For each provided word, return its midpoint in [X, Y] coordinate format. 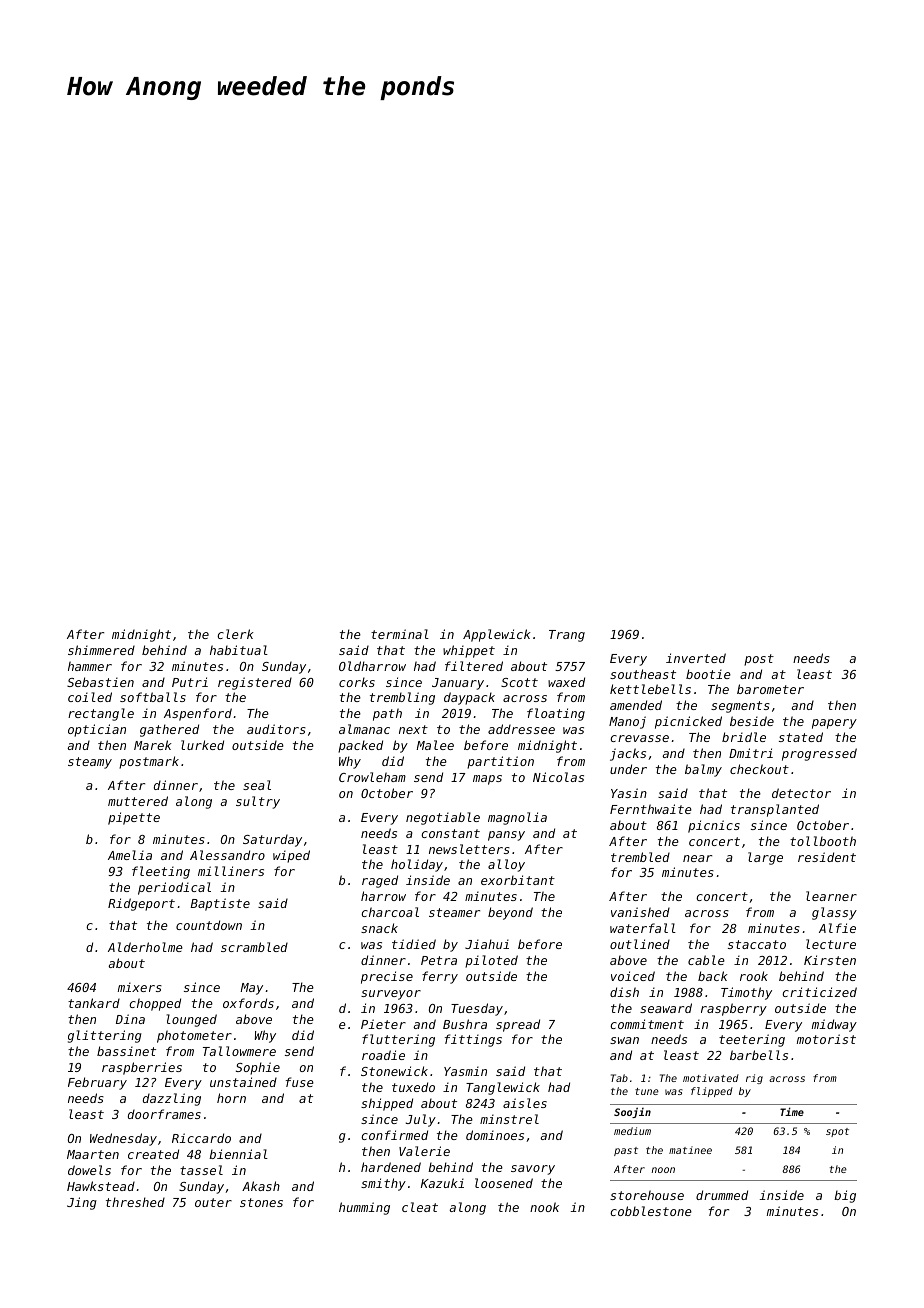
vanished [640, 912]
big [845, 1196]
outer [213, 1202]
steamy [90, 763]
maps [487, 780]
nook [544, 1207]
